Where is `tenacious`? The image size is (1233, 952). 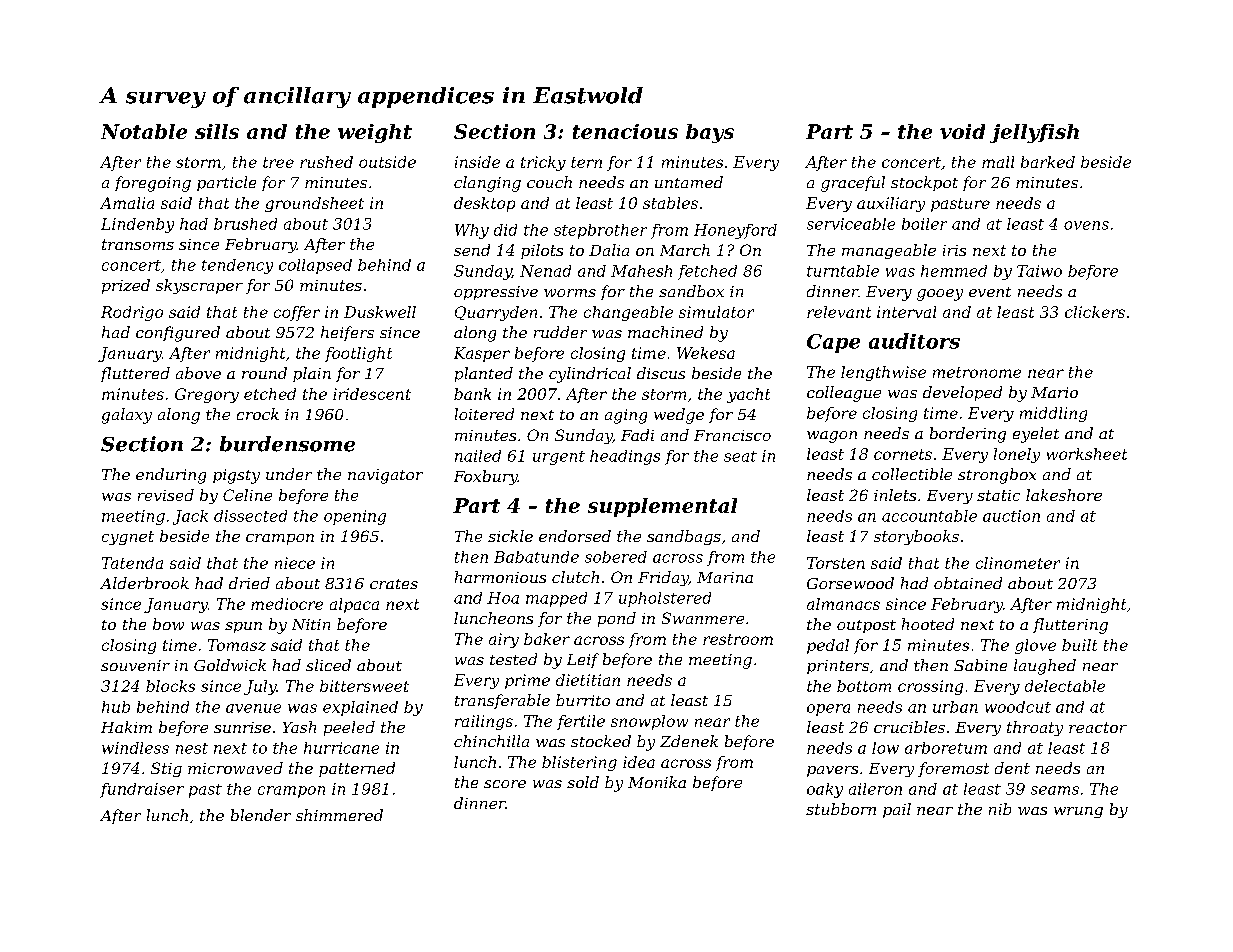
tenacious is located at coordinates (625, 131).
